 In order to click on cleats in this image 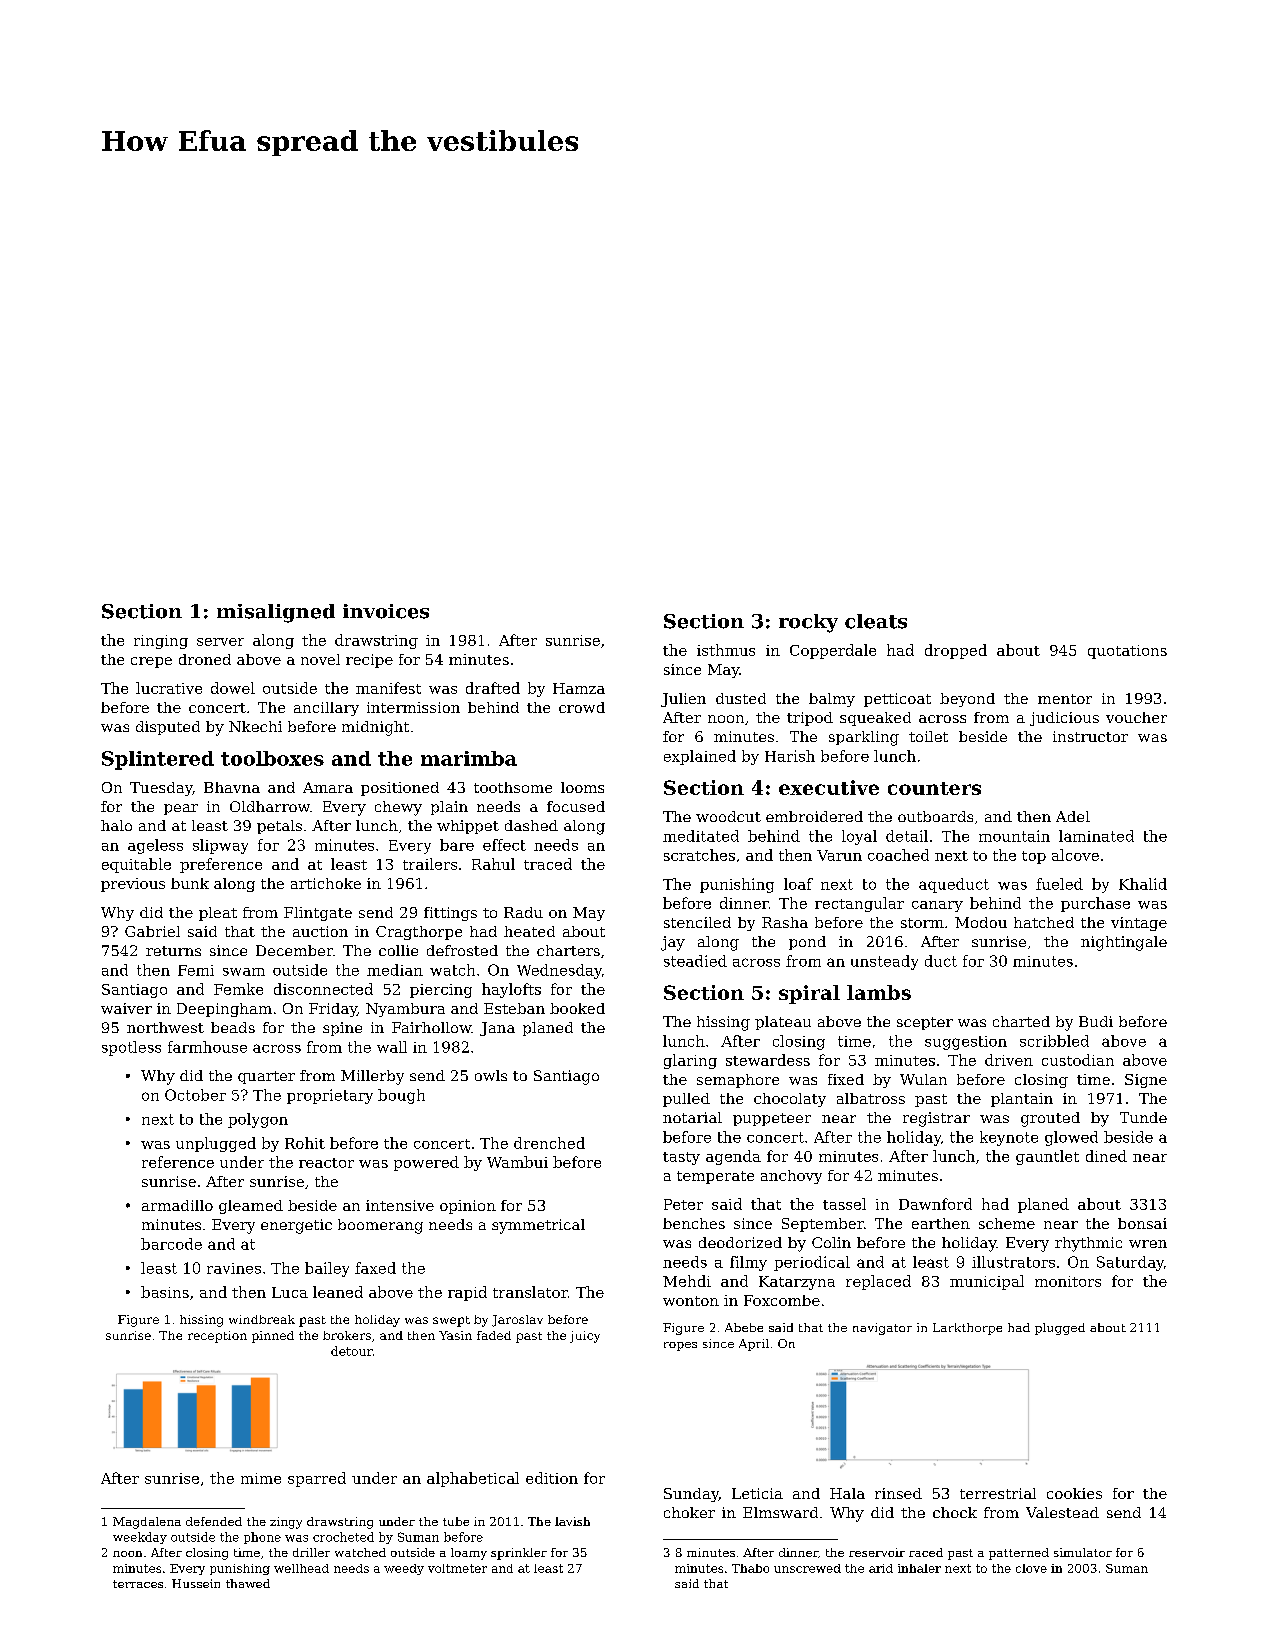, I will do `click(876, 621)`.
